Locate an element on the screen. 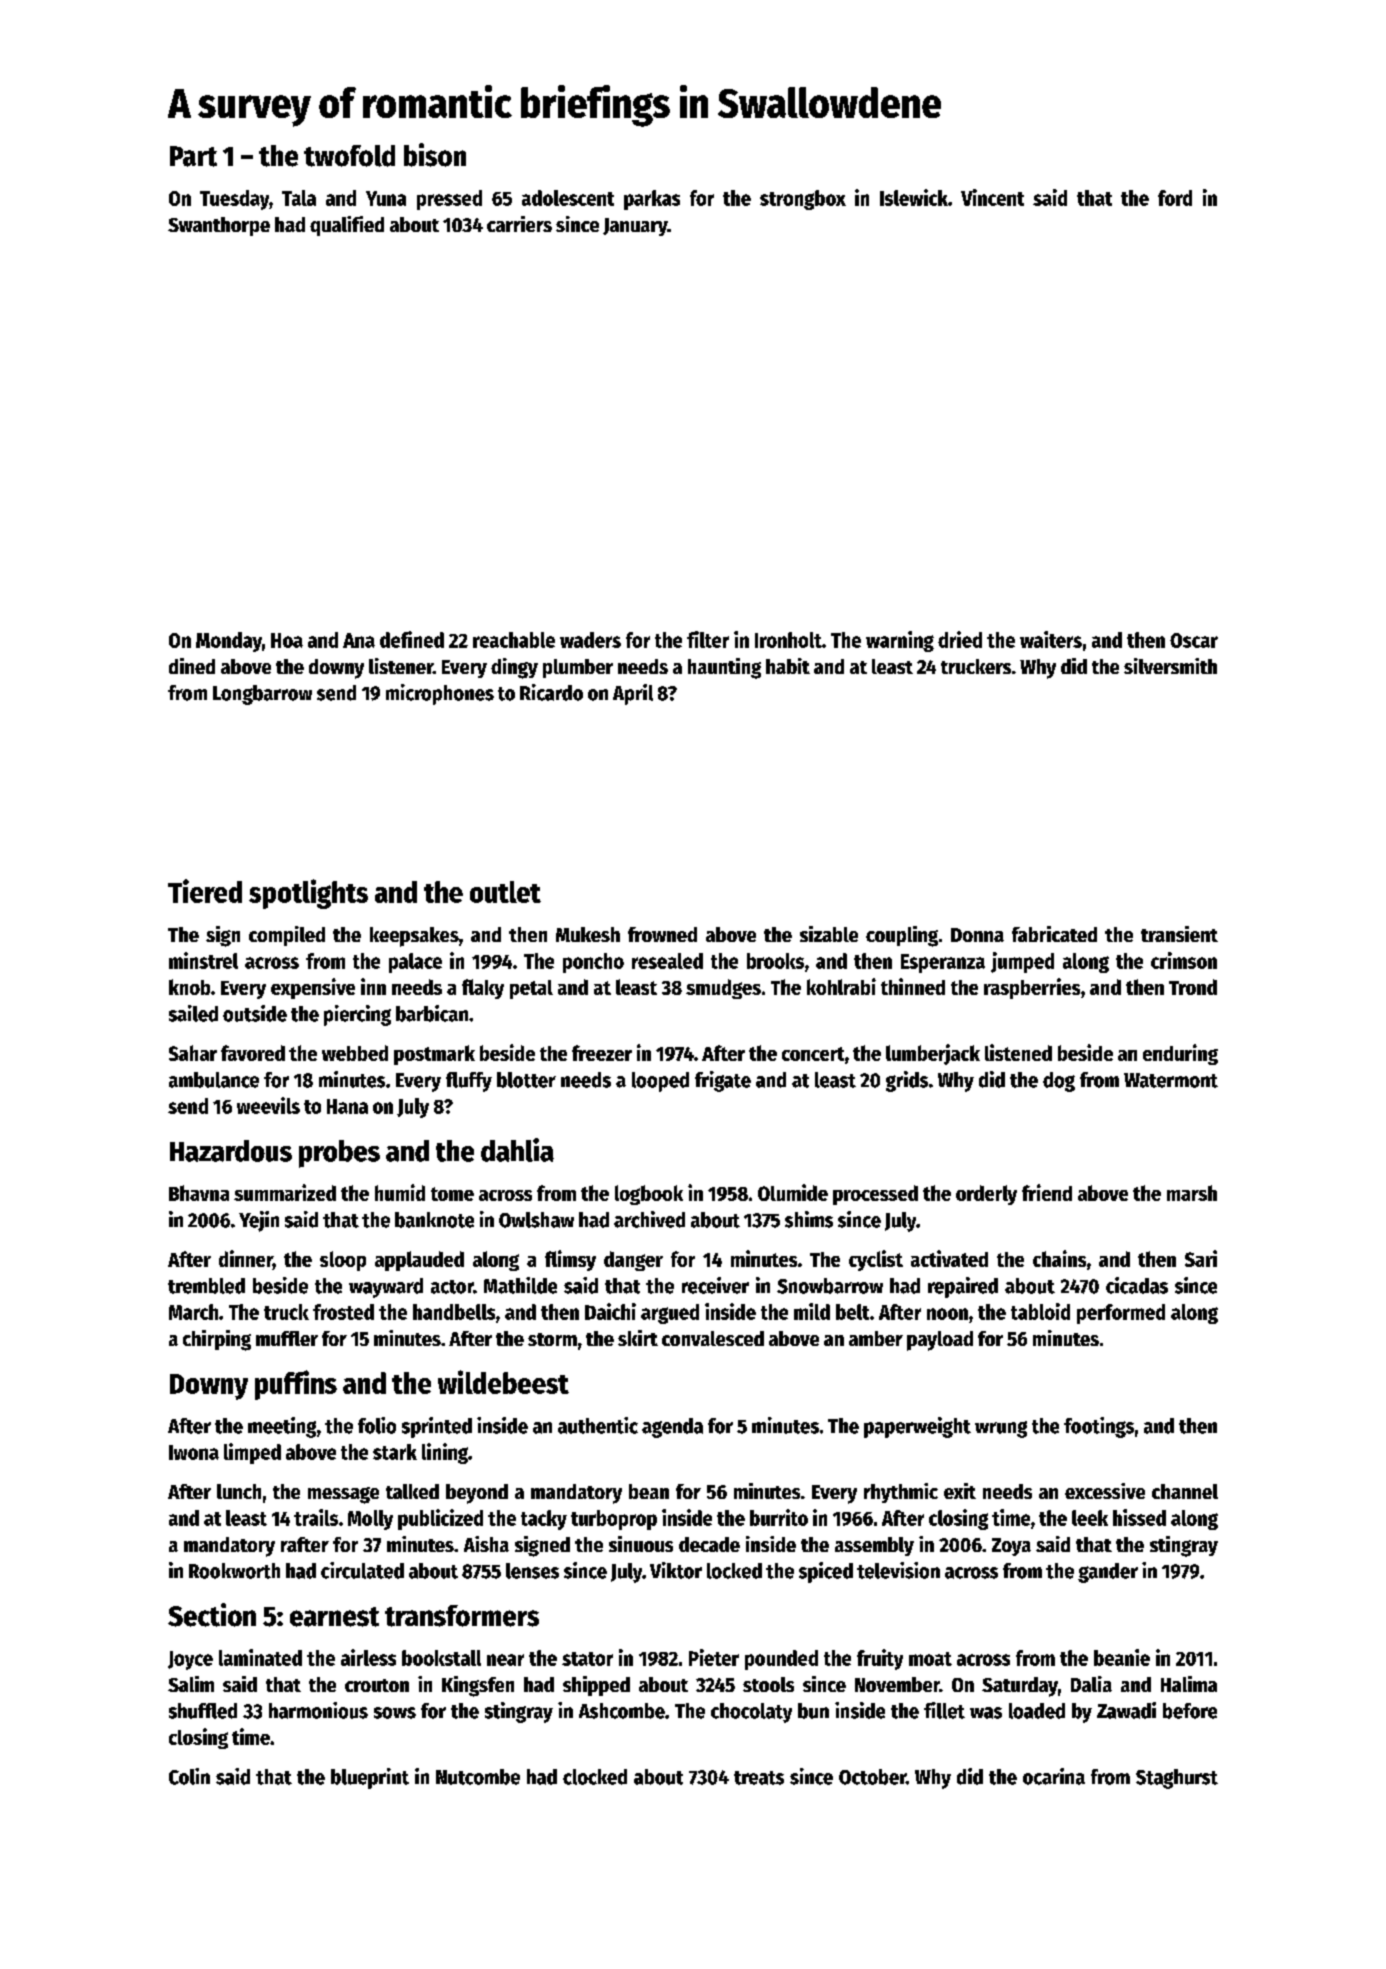 This screenshot has width=1386, height=1969. Vincent is located at coordinates (992, 197).
